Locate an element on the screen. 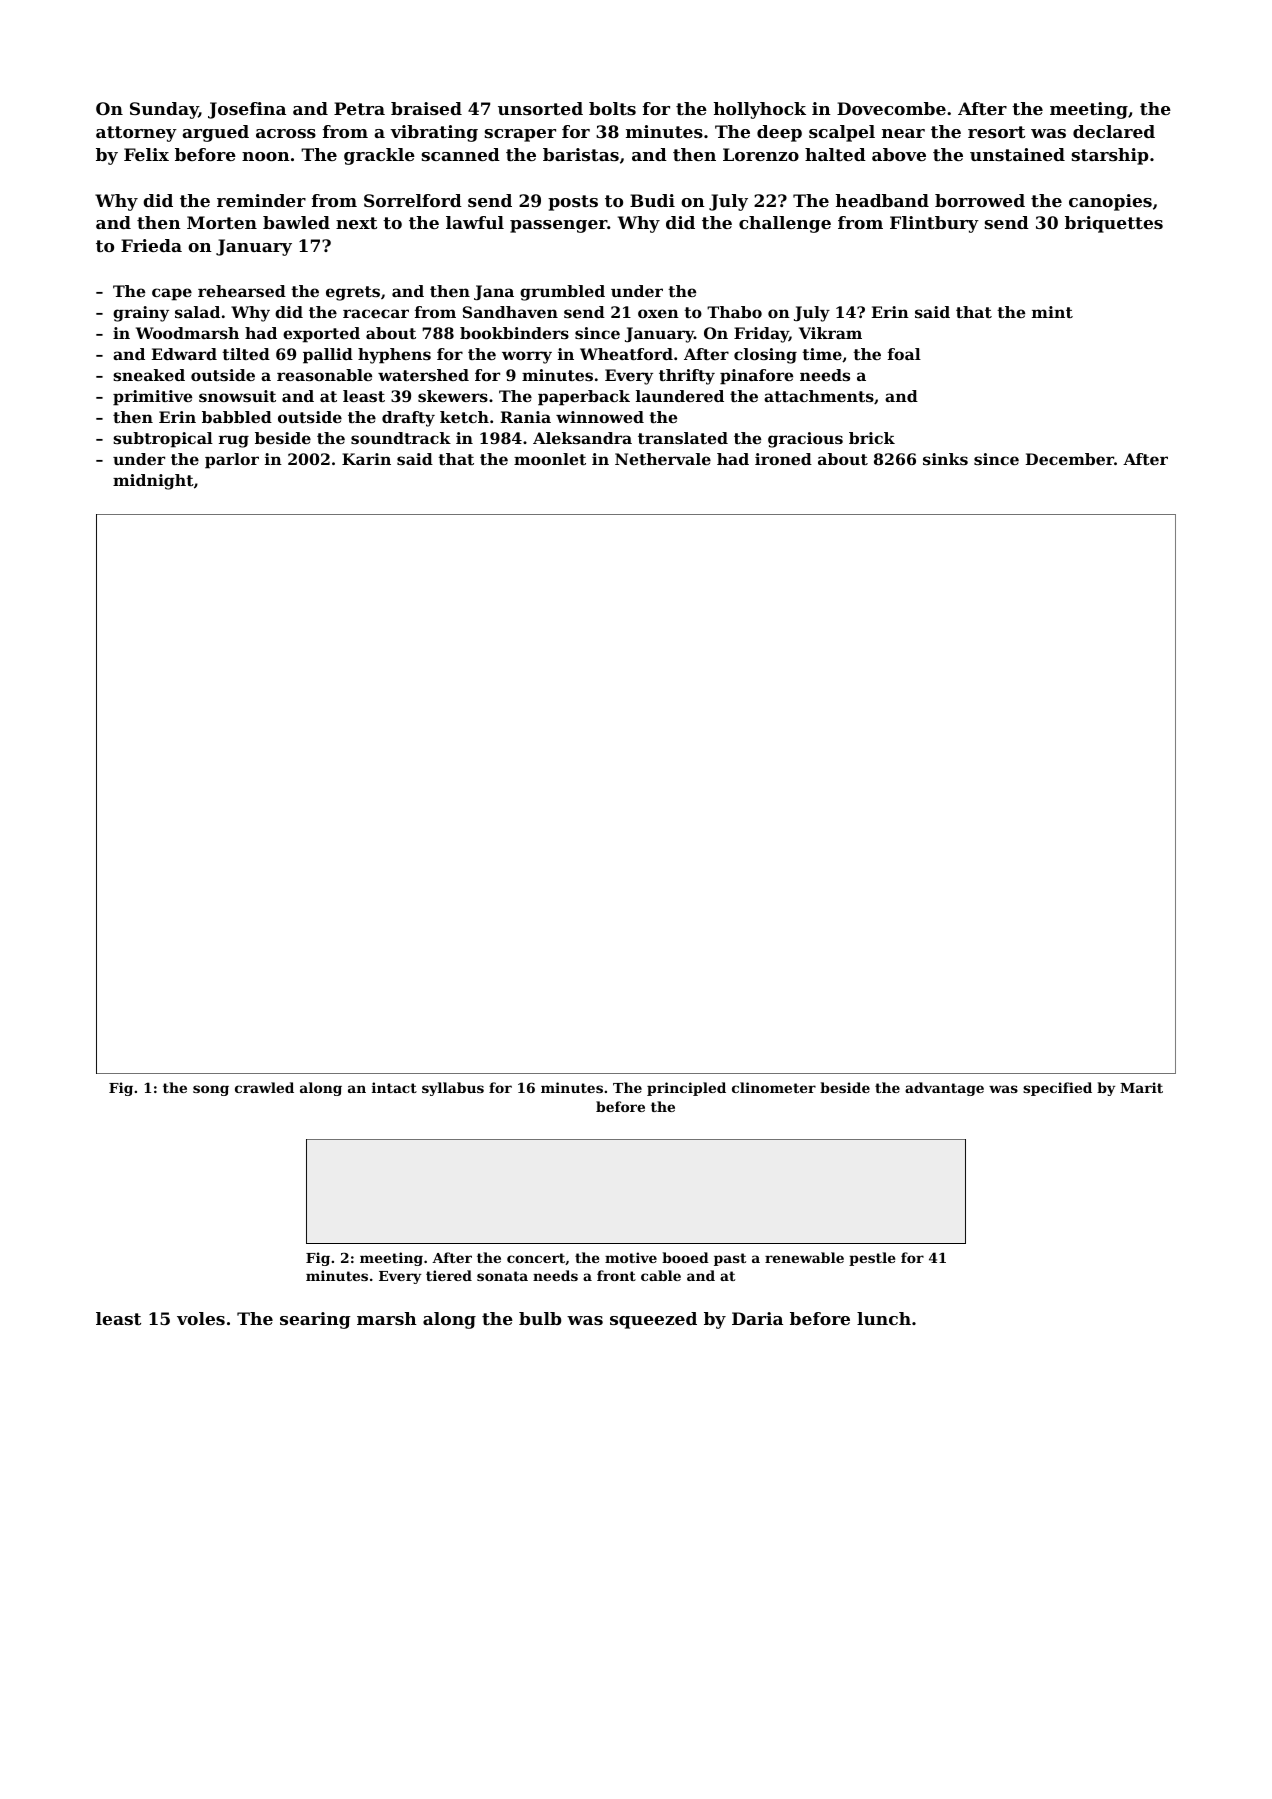  Flintbury is located at coordinates (934, 224).
